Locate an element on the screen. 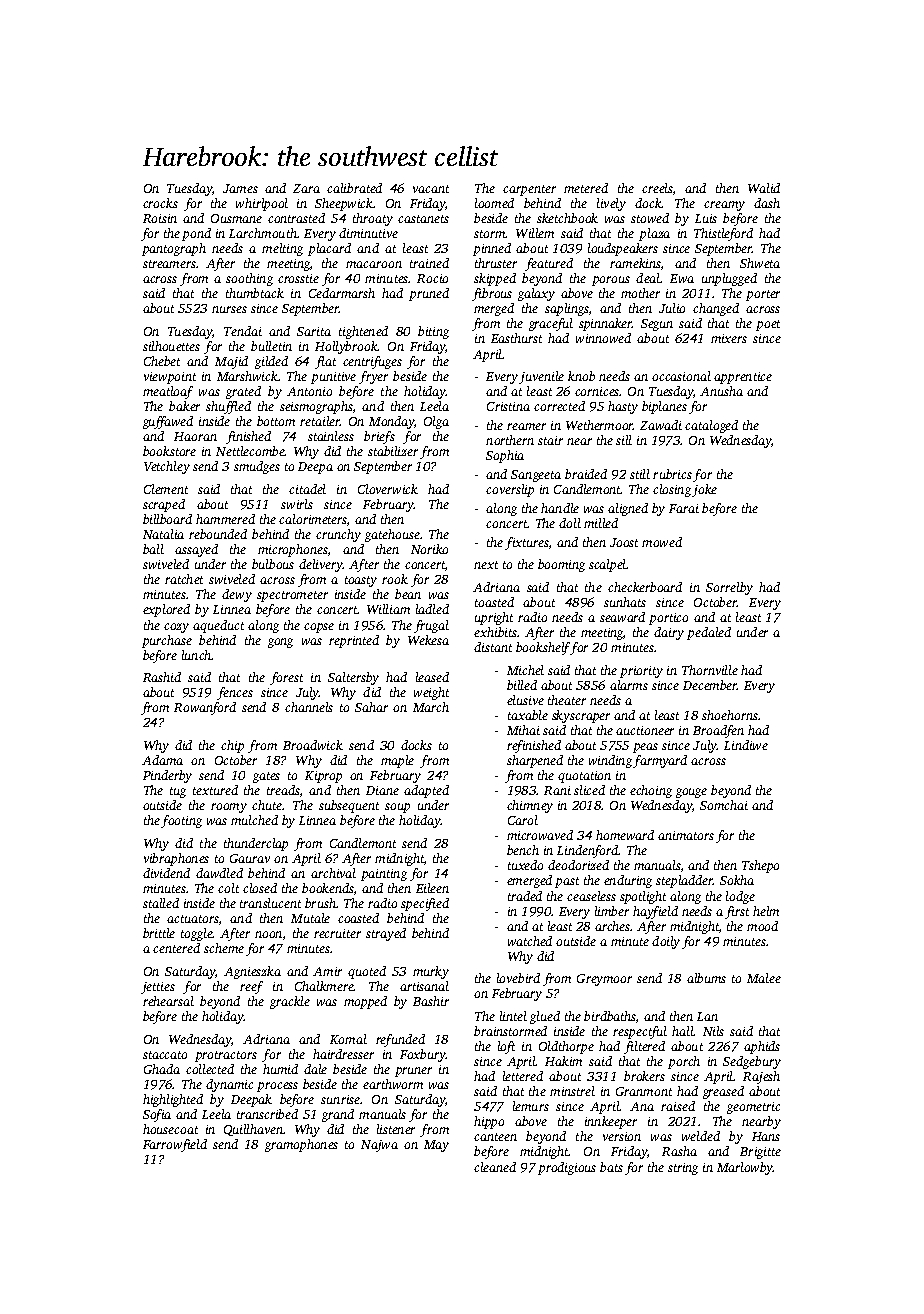  jetties is located at coordinates (158, 988).
